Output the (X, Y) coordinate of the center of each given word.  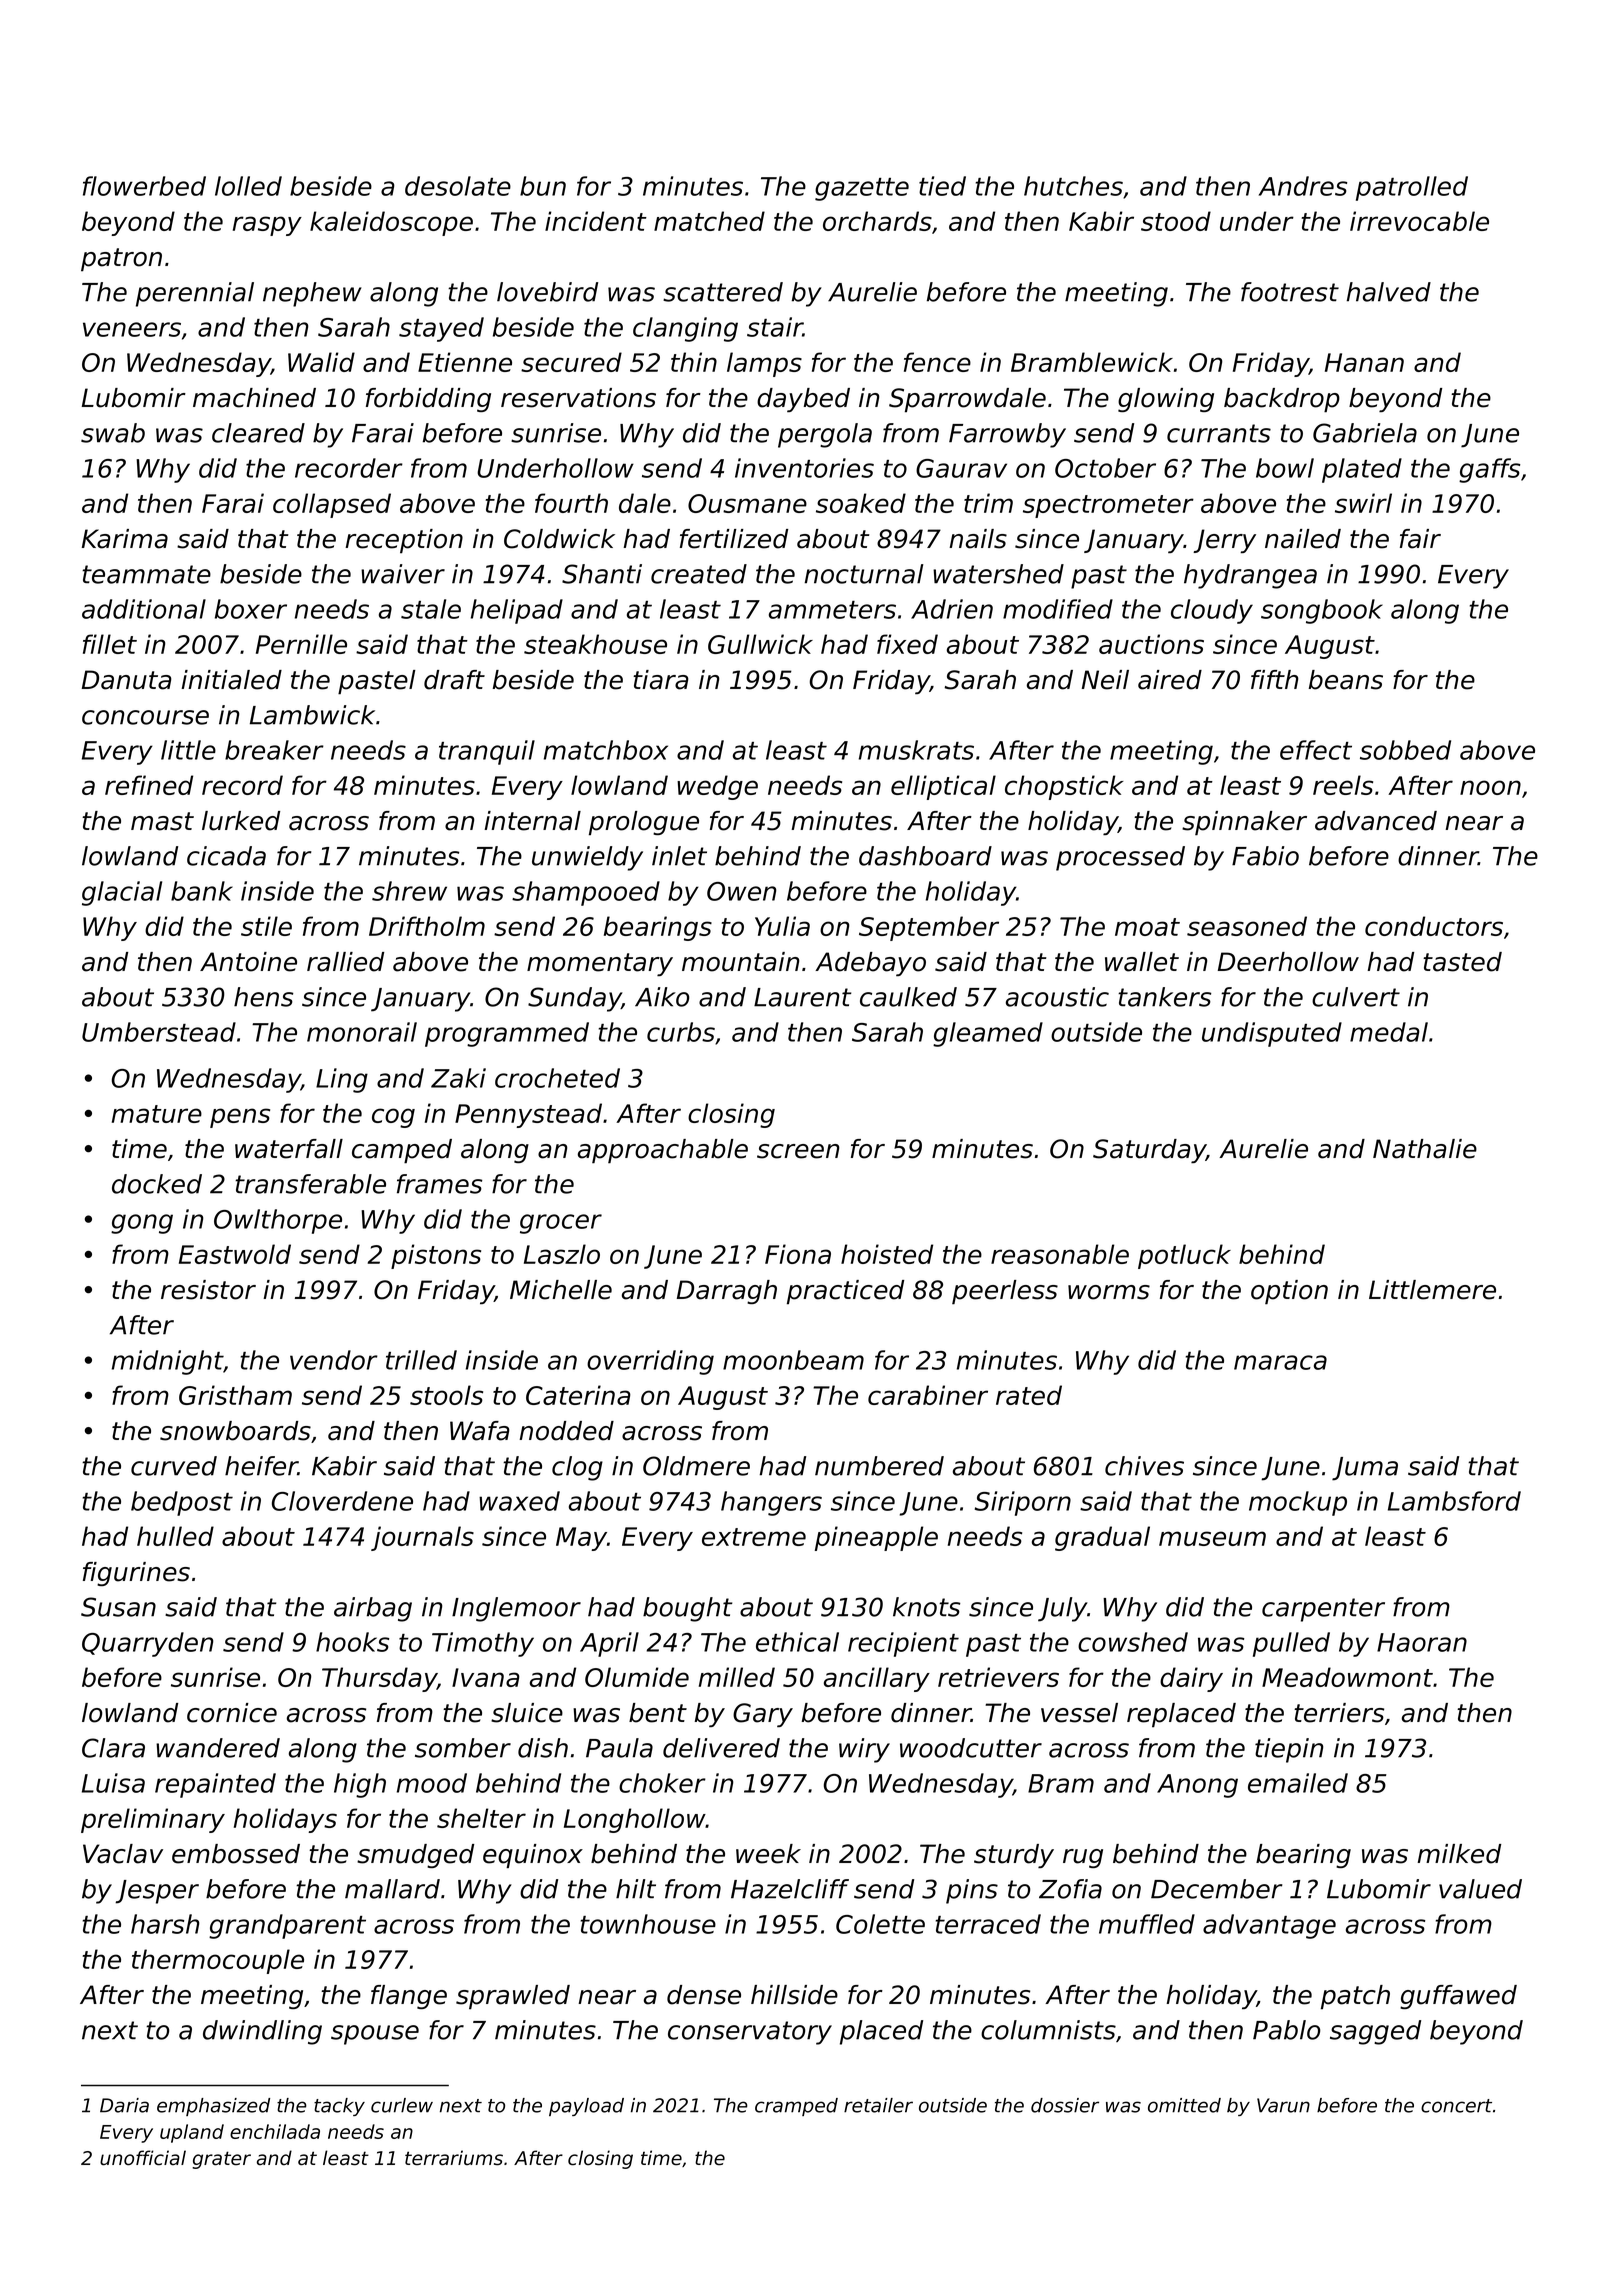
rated (1029, 1395)
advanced (1376, 821)
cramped (796, 2107)
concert (1456, 2106)
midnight (168, 1362)
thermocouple (218, 1961)
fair (1420, 539)
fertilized (734, 539)
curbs (681, 1032)
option (1289, 1292)
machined (254, 398)
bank (202, 891)
